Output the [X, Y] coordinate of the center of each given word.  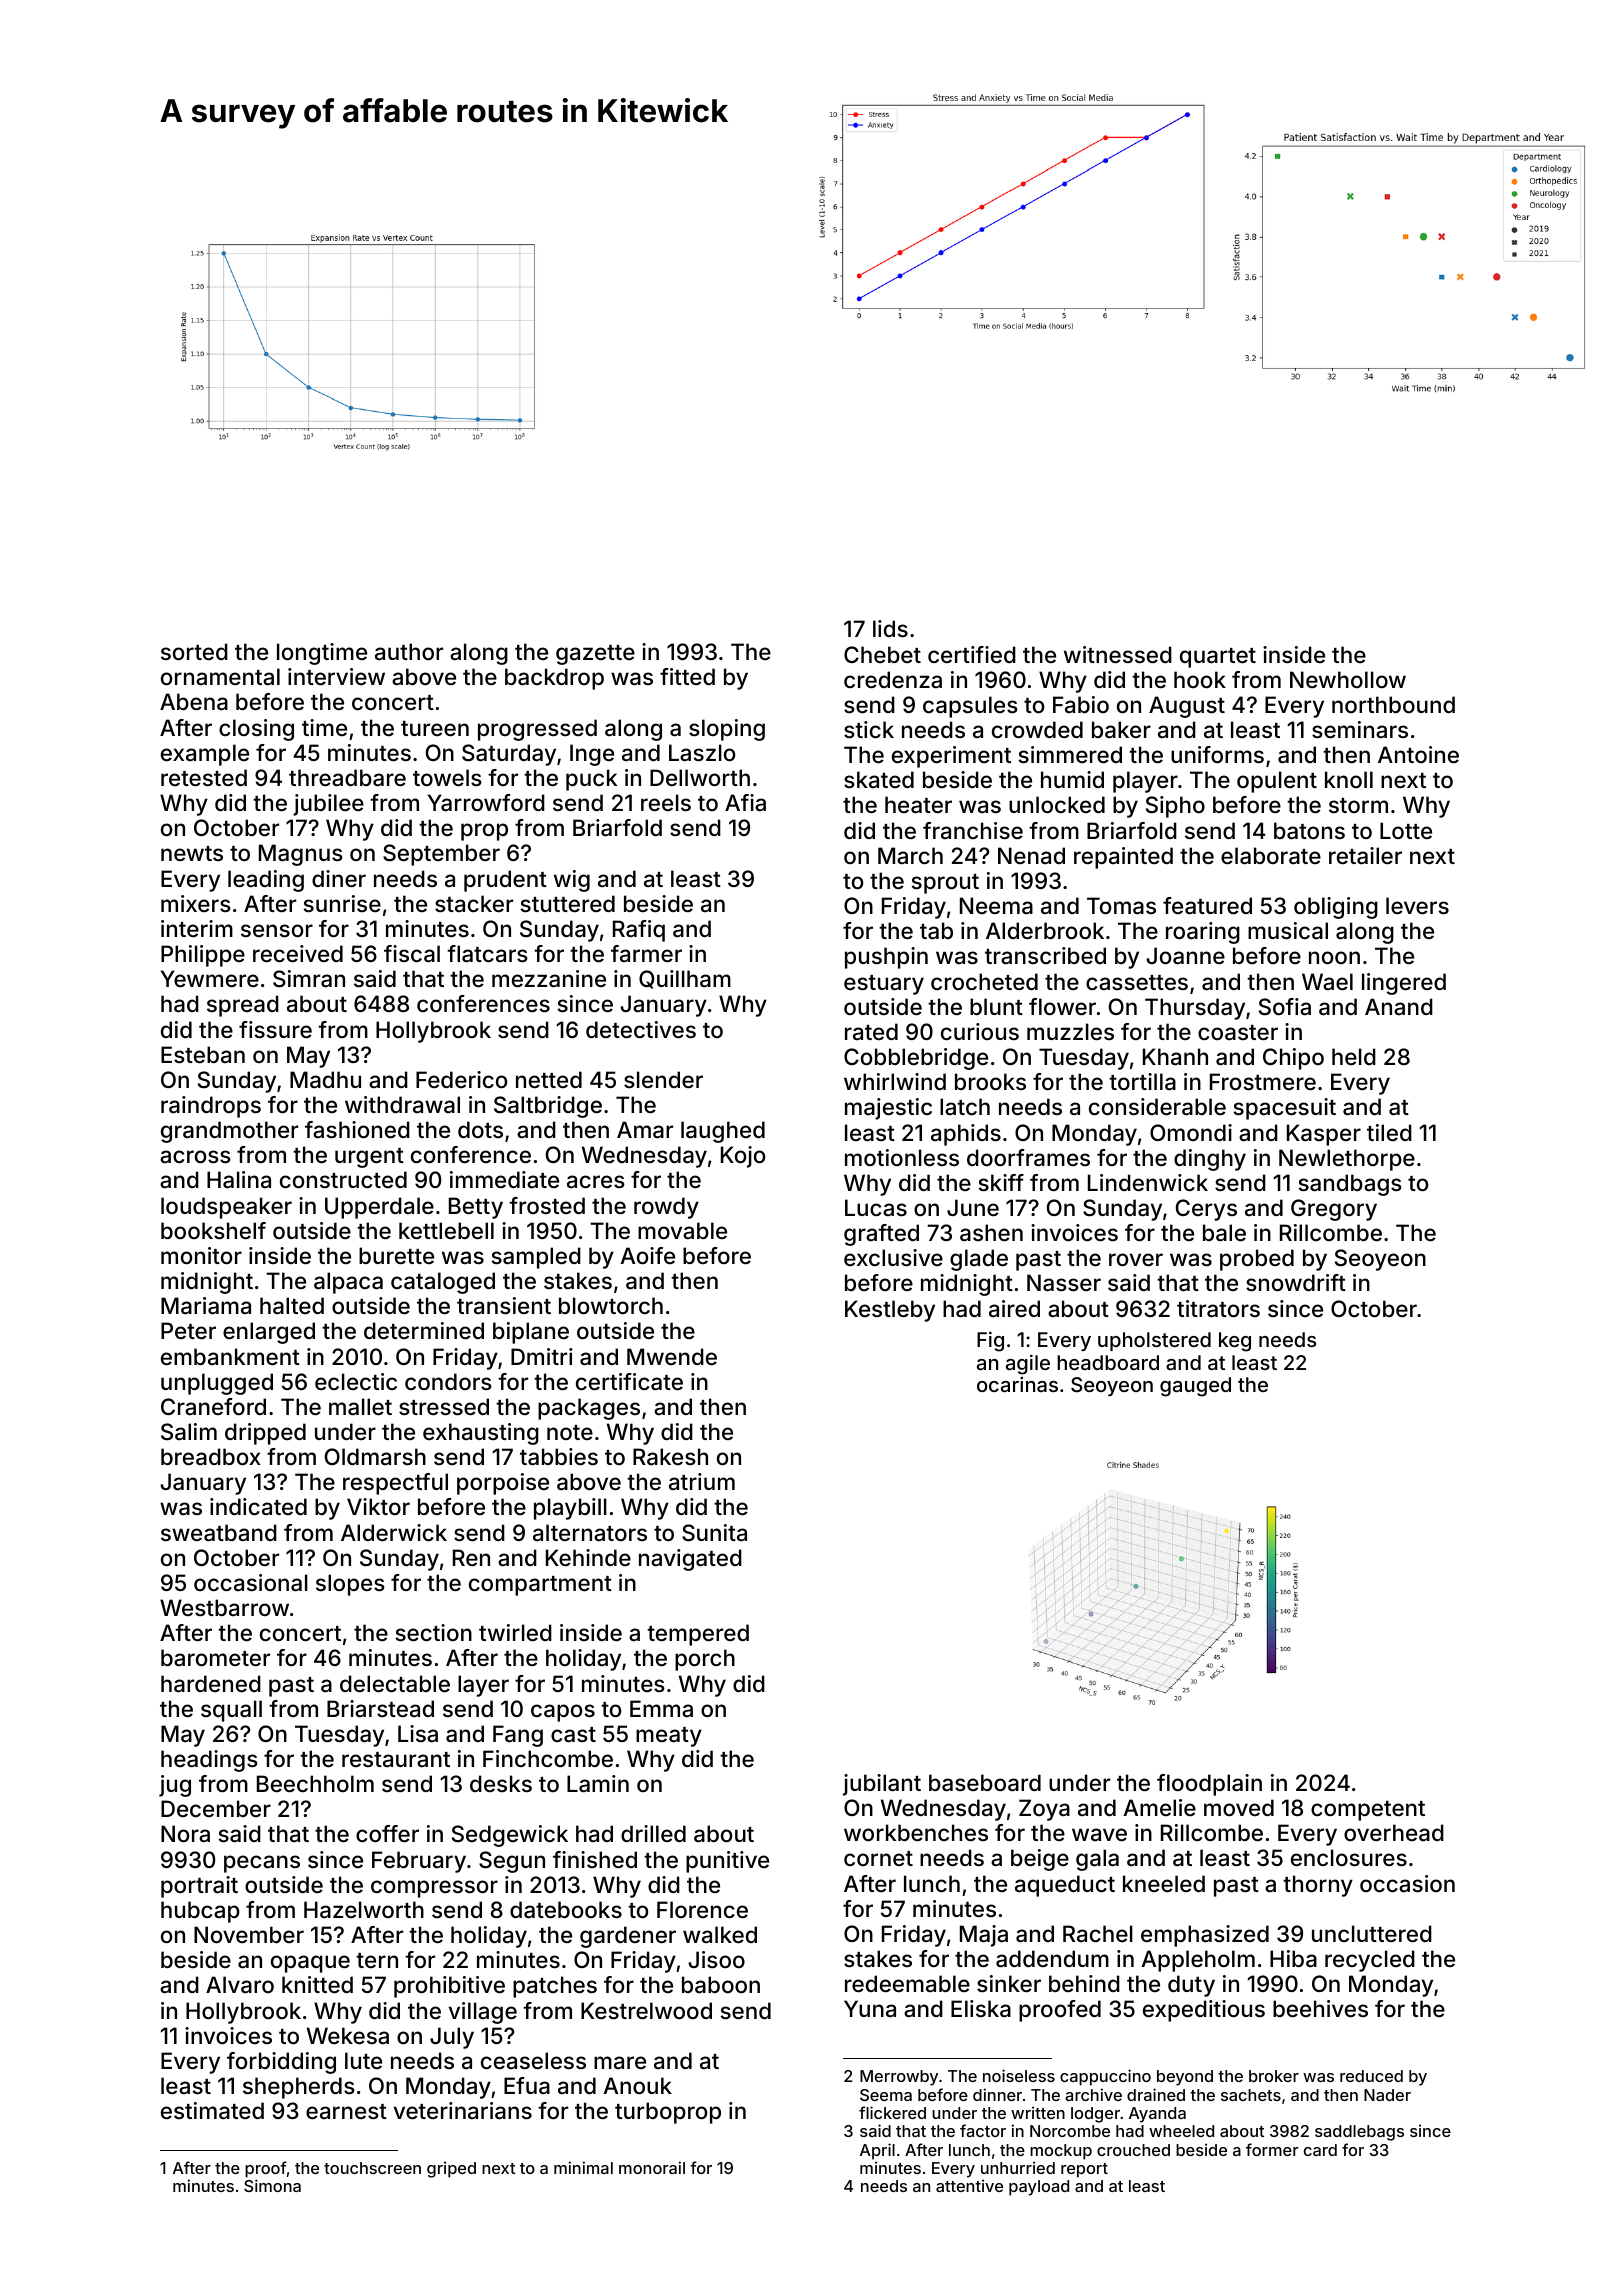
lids [890, 628]
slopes [350, 1585]
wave [1099, 1834]
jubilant [882, 1785]
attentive [969, 2185]
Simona [272, 2185]
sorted [194, 651]
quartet [1218, 658]
